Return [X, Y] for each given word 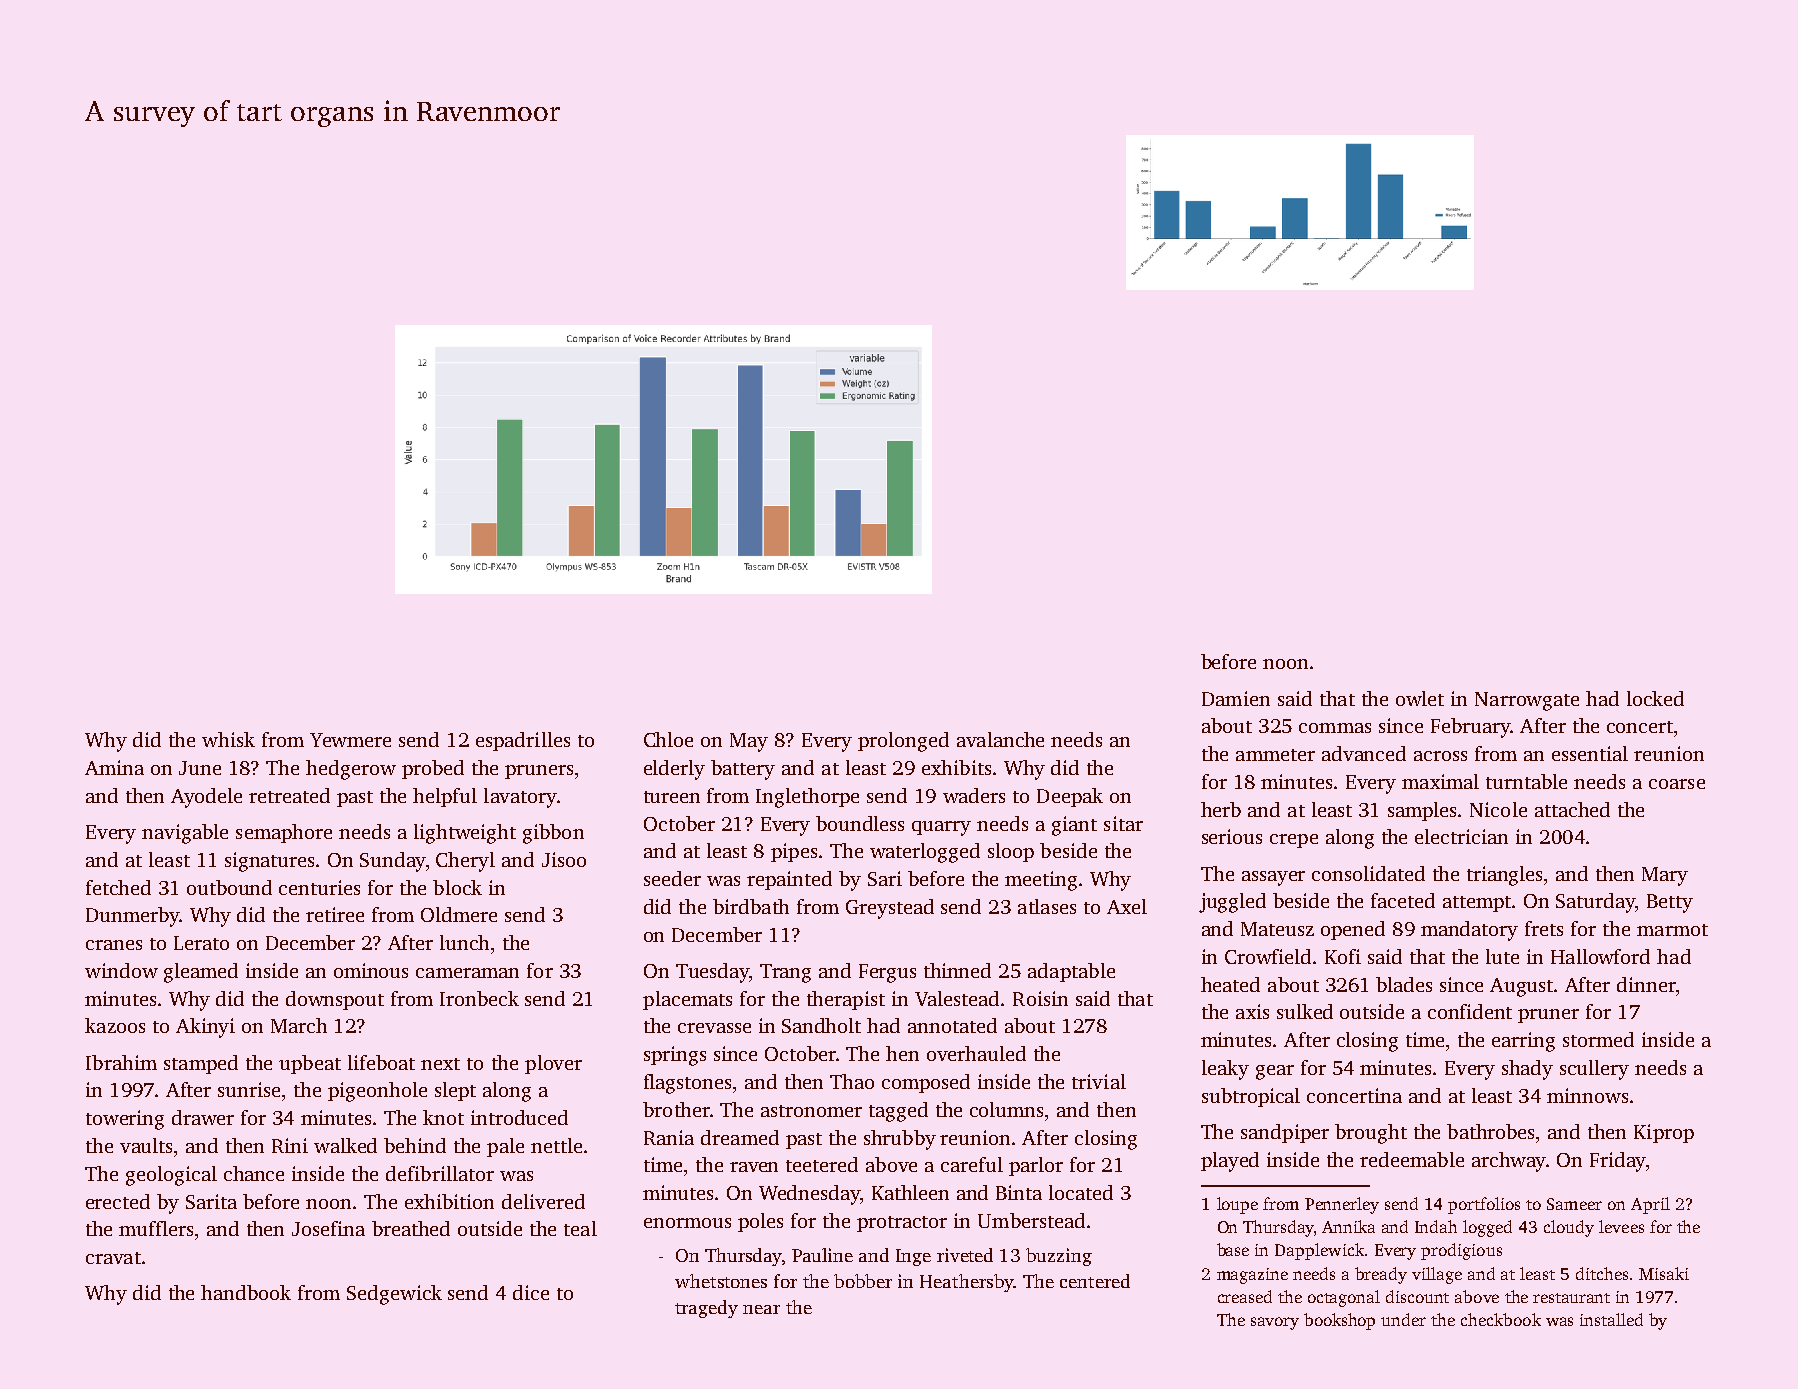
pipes [794, 852]
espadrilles [523, 741]
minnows [1587, 1095]
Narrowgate [1527, 701]
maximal [1440, 781]
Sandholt [821, 1025]
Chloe [668, 739]
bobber [863, 1281]
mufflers [156, 1228]
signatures [269, 862]
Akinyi [205, 1028]
